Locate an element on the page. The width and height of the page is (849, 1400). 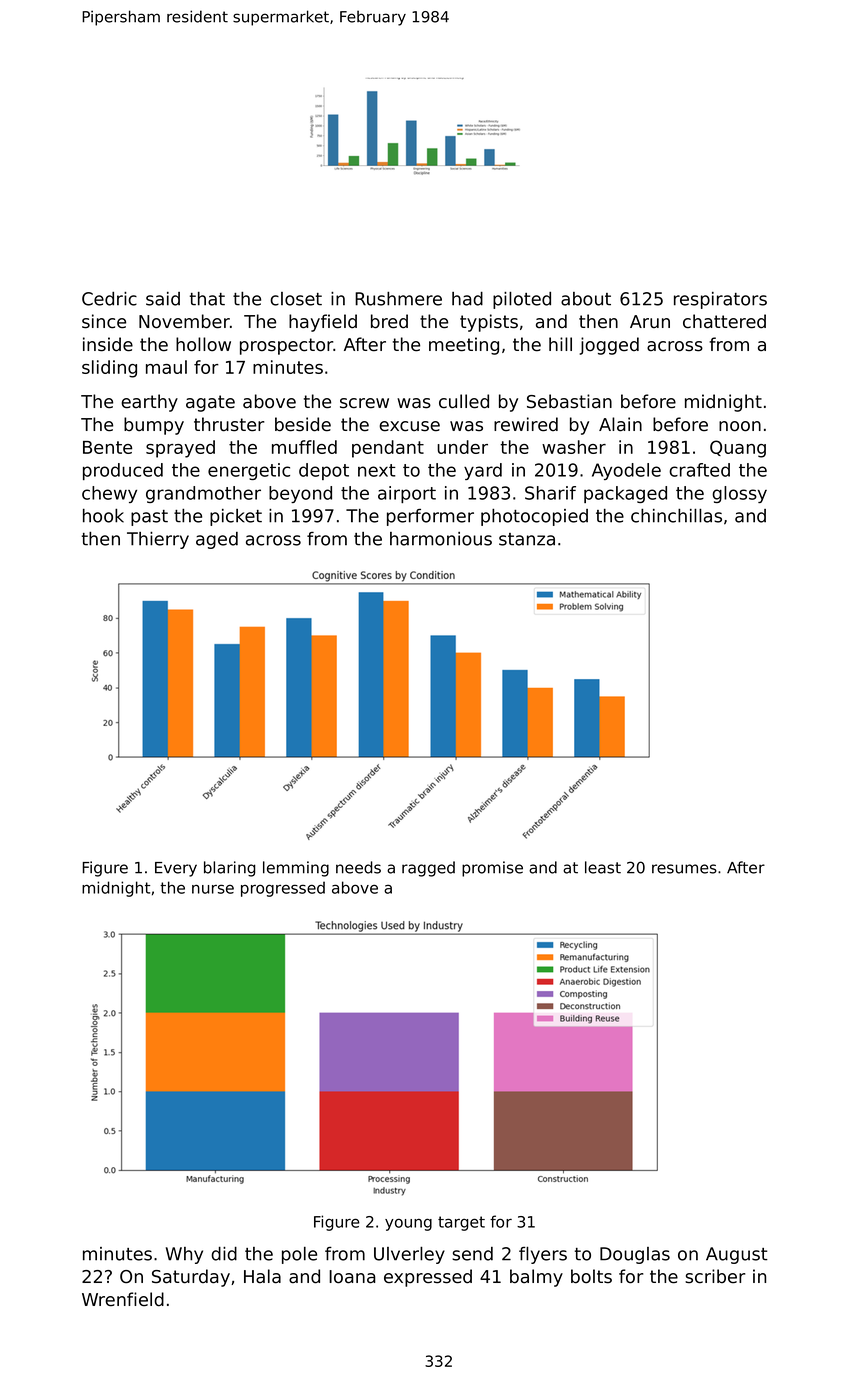
resumes is located at coordinates (684, 869).
